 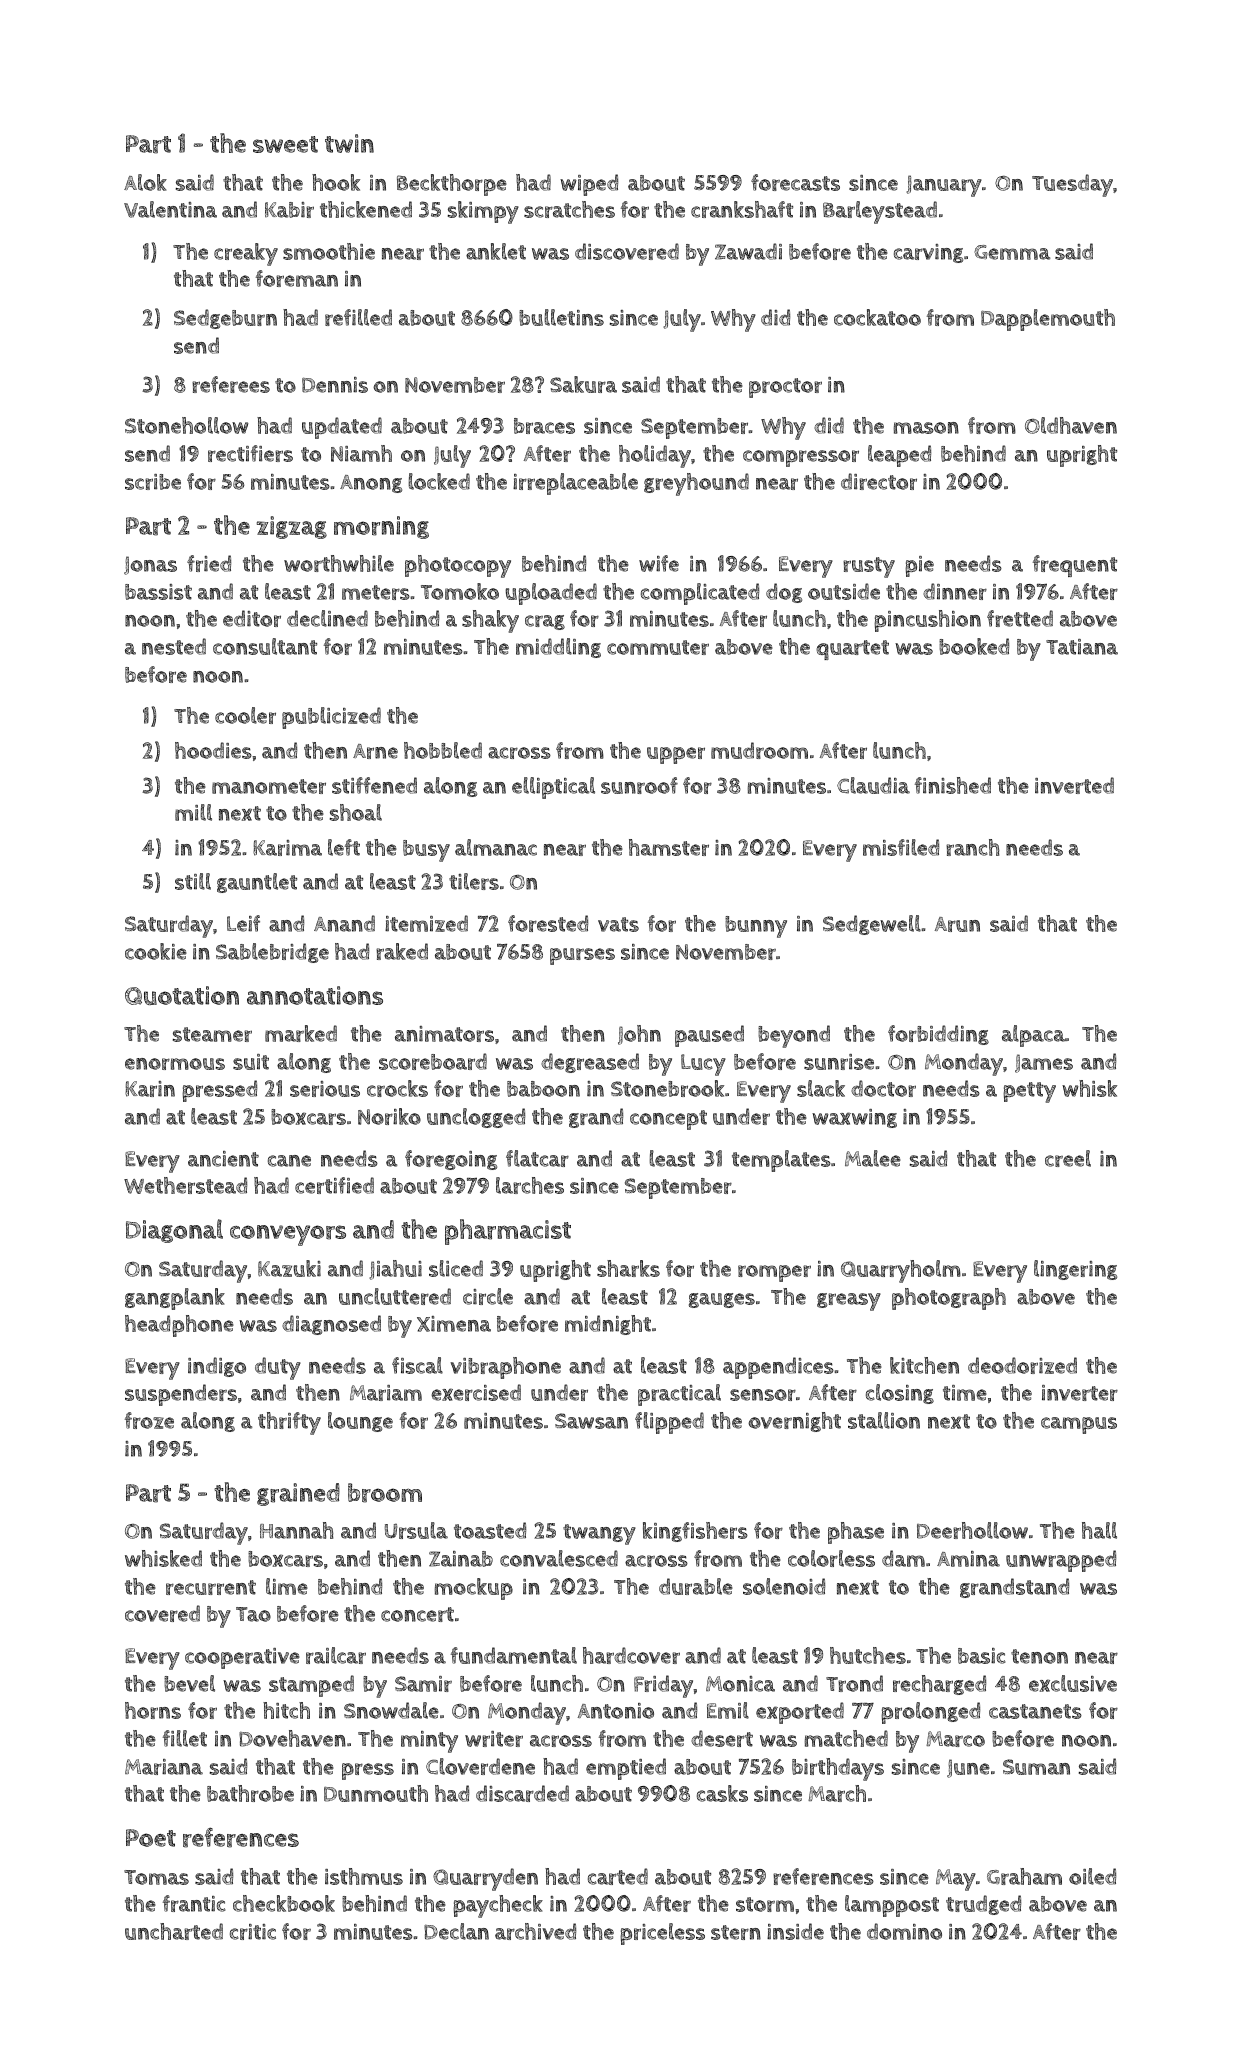 What do you see at coordinates (662, 1934) in the screenshot?
I see `priceless` at bounding box center [662, 1934].
